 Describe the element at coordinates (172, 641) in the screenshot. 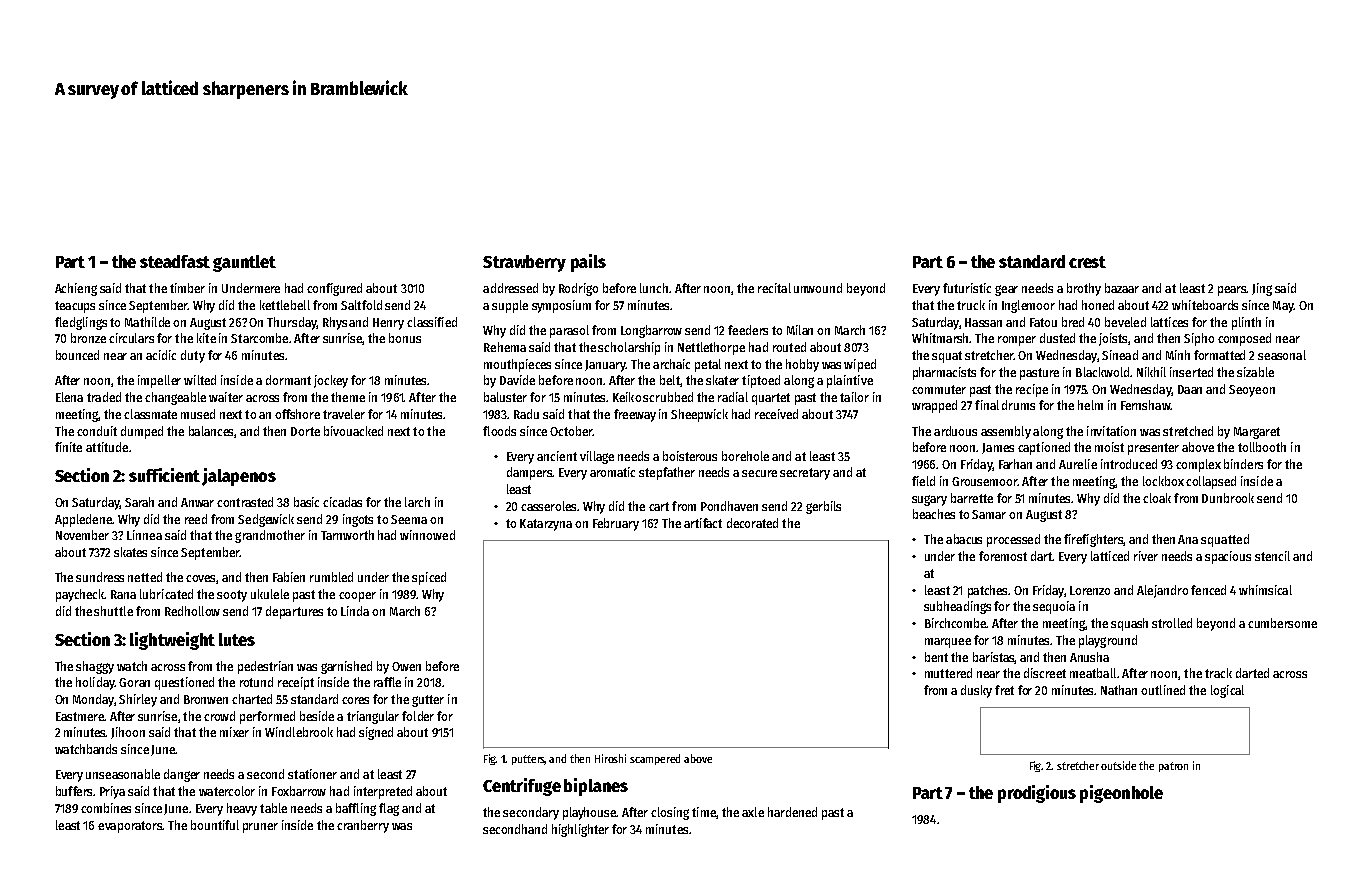

I see `lightweight` at that location.
